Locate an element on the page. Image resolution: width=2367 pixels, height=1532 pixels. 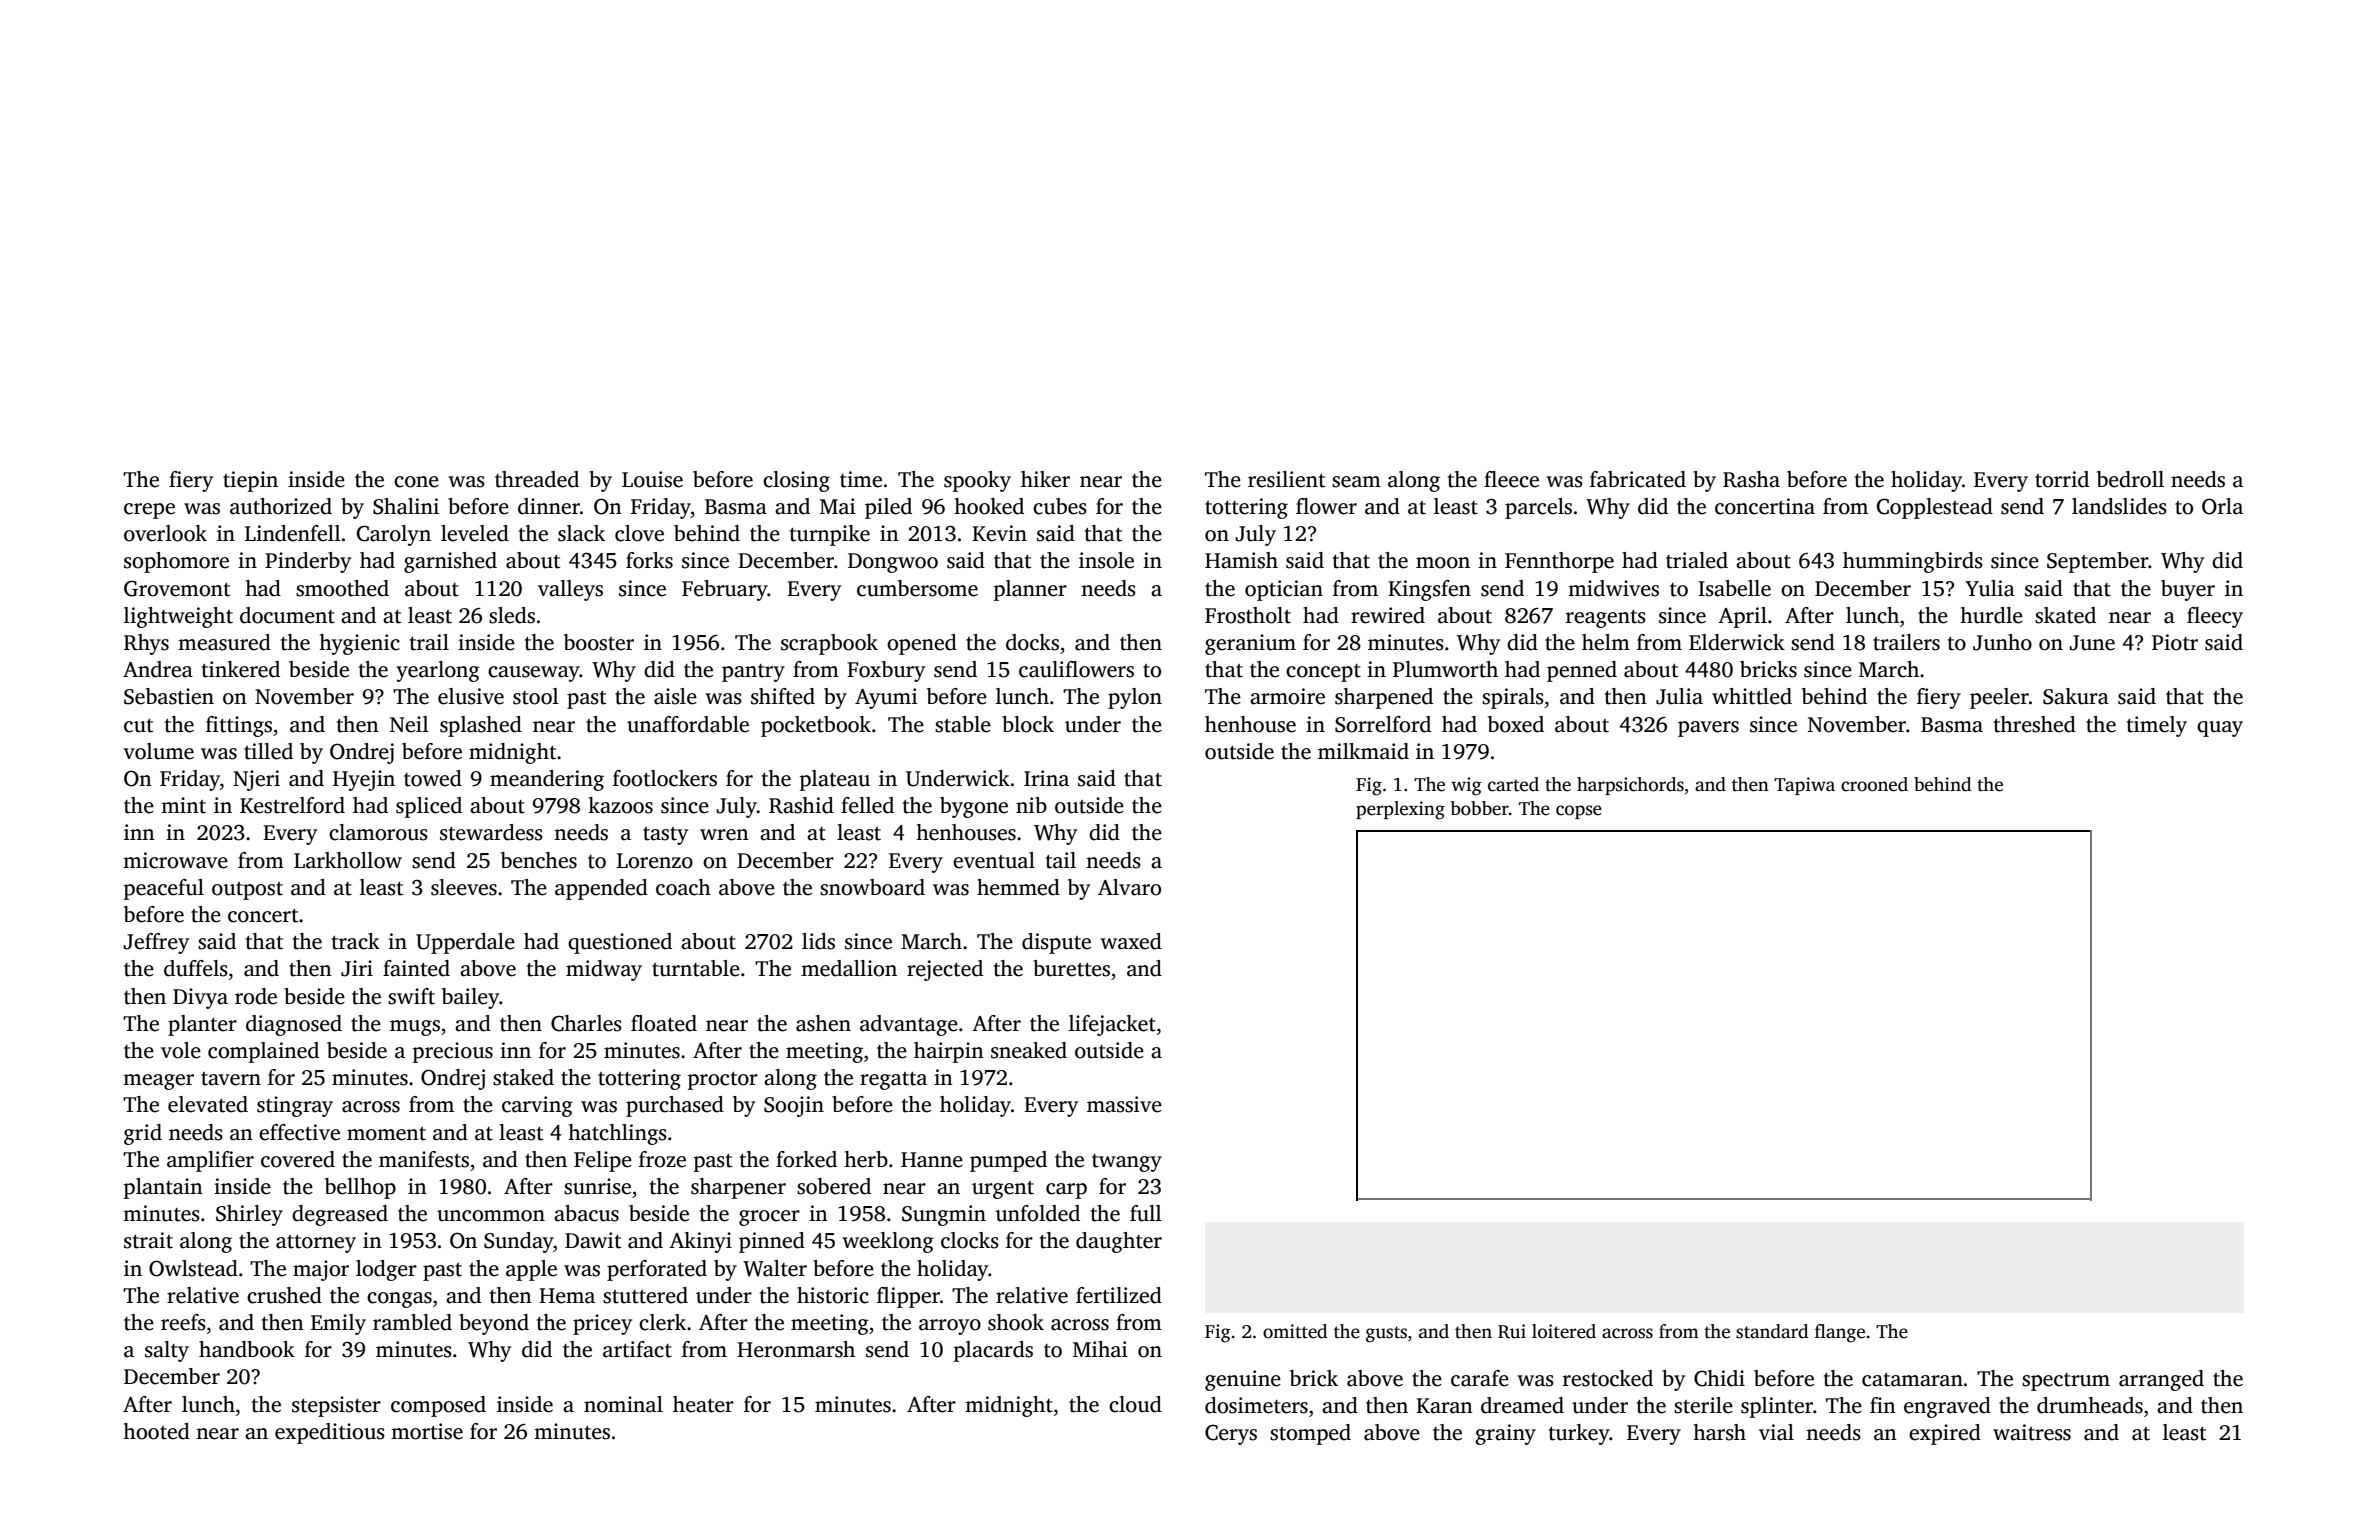
heater is located at coordinates (703, 1404).
